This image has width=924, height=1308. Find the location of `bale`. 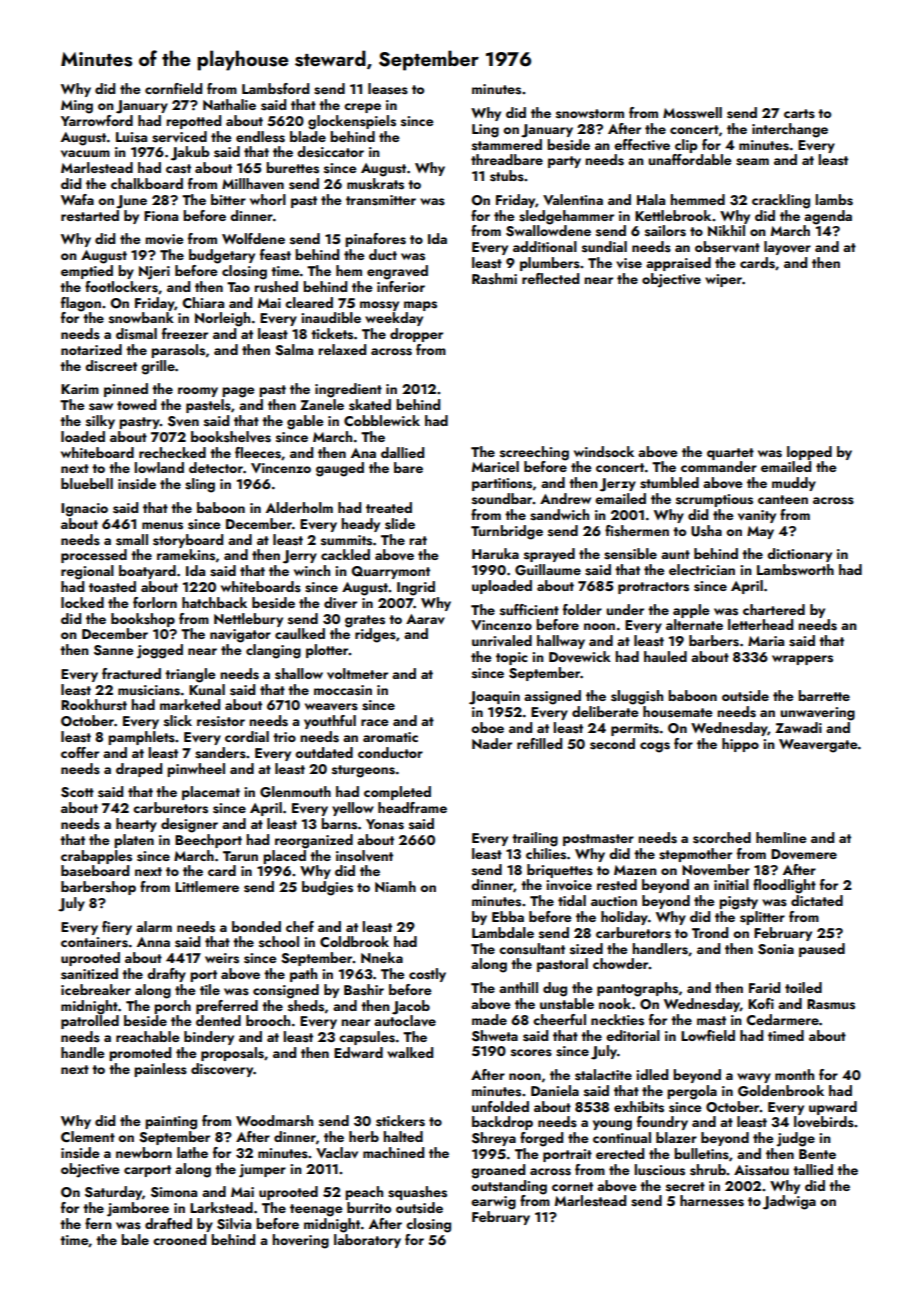

bale is located at coordinates (135, 1239).
